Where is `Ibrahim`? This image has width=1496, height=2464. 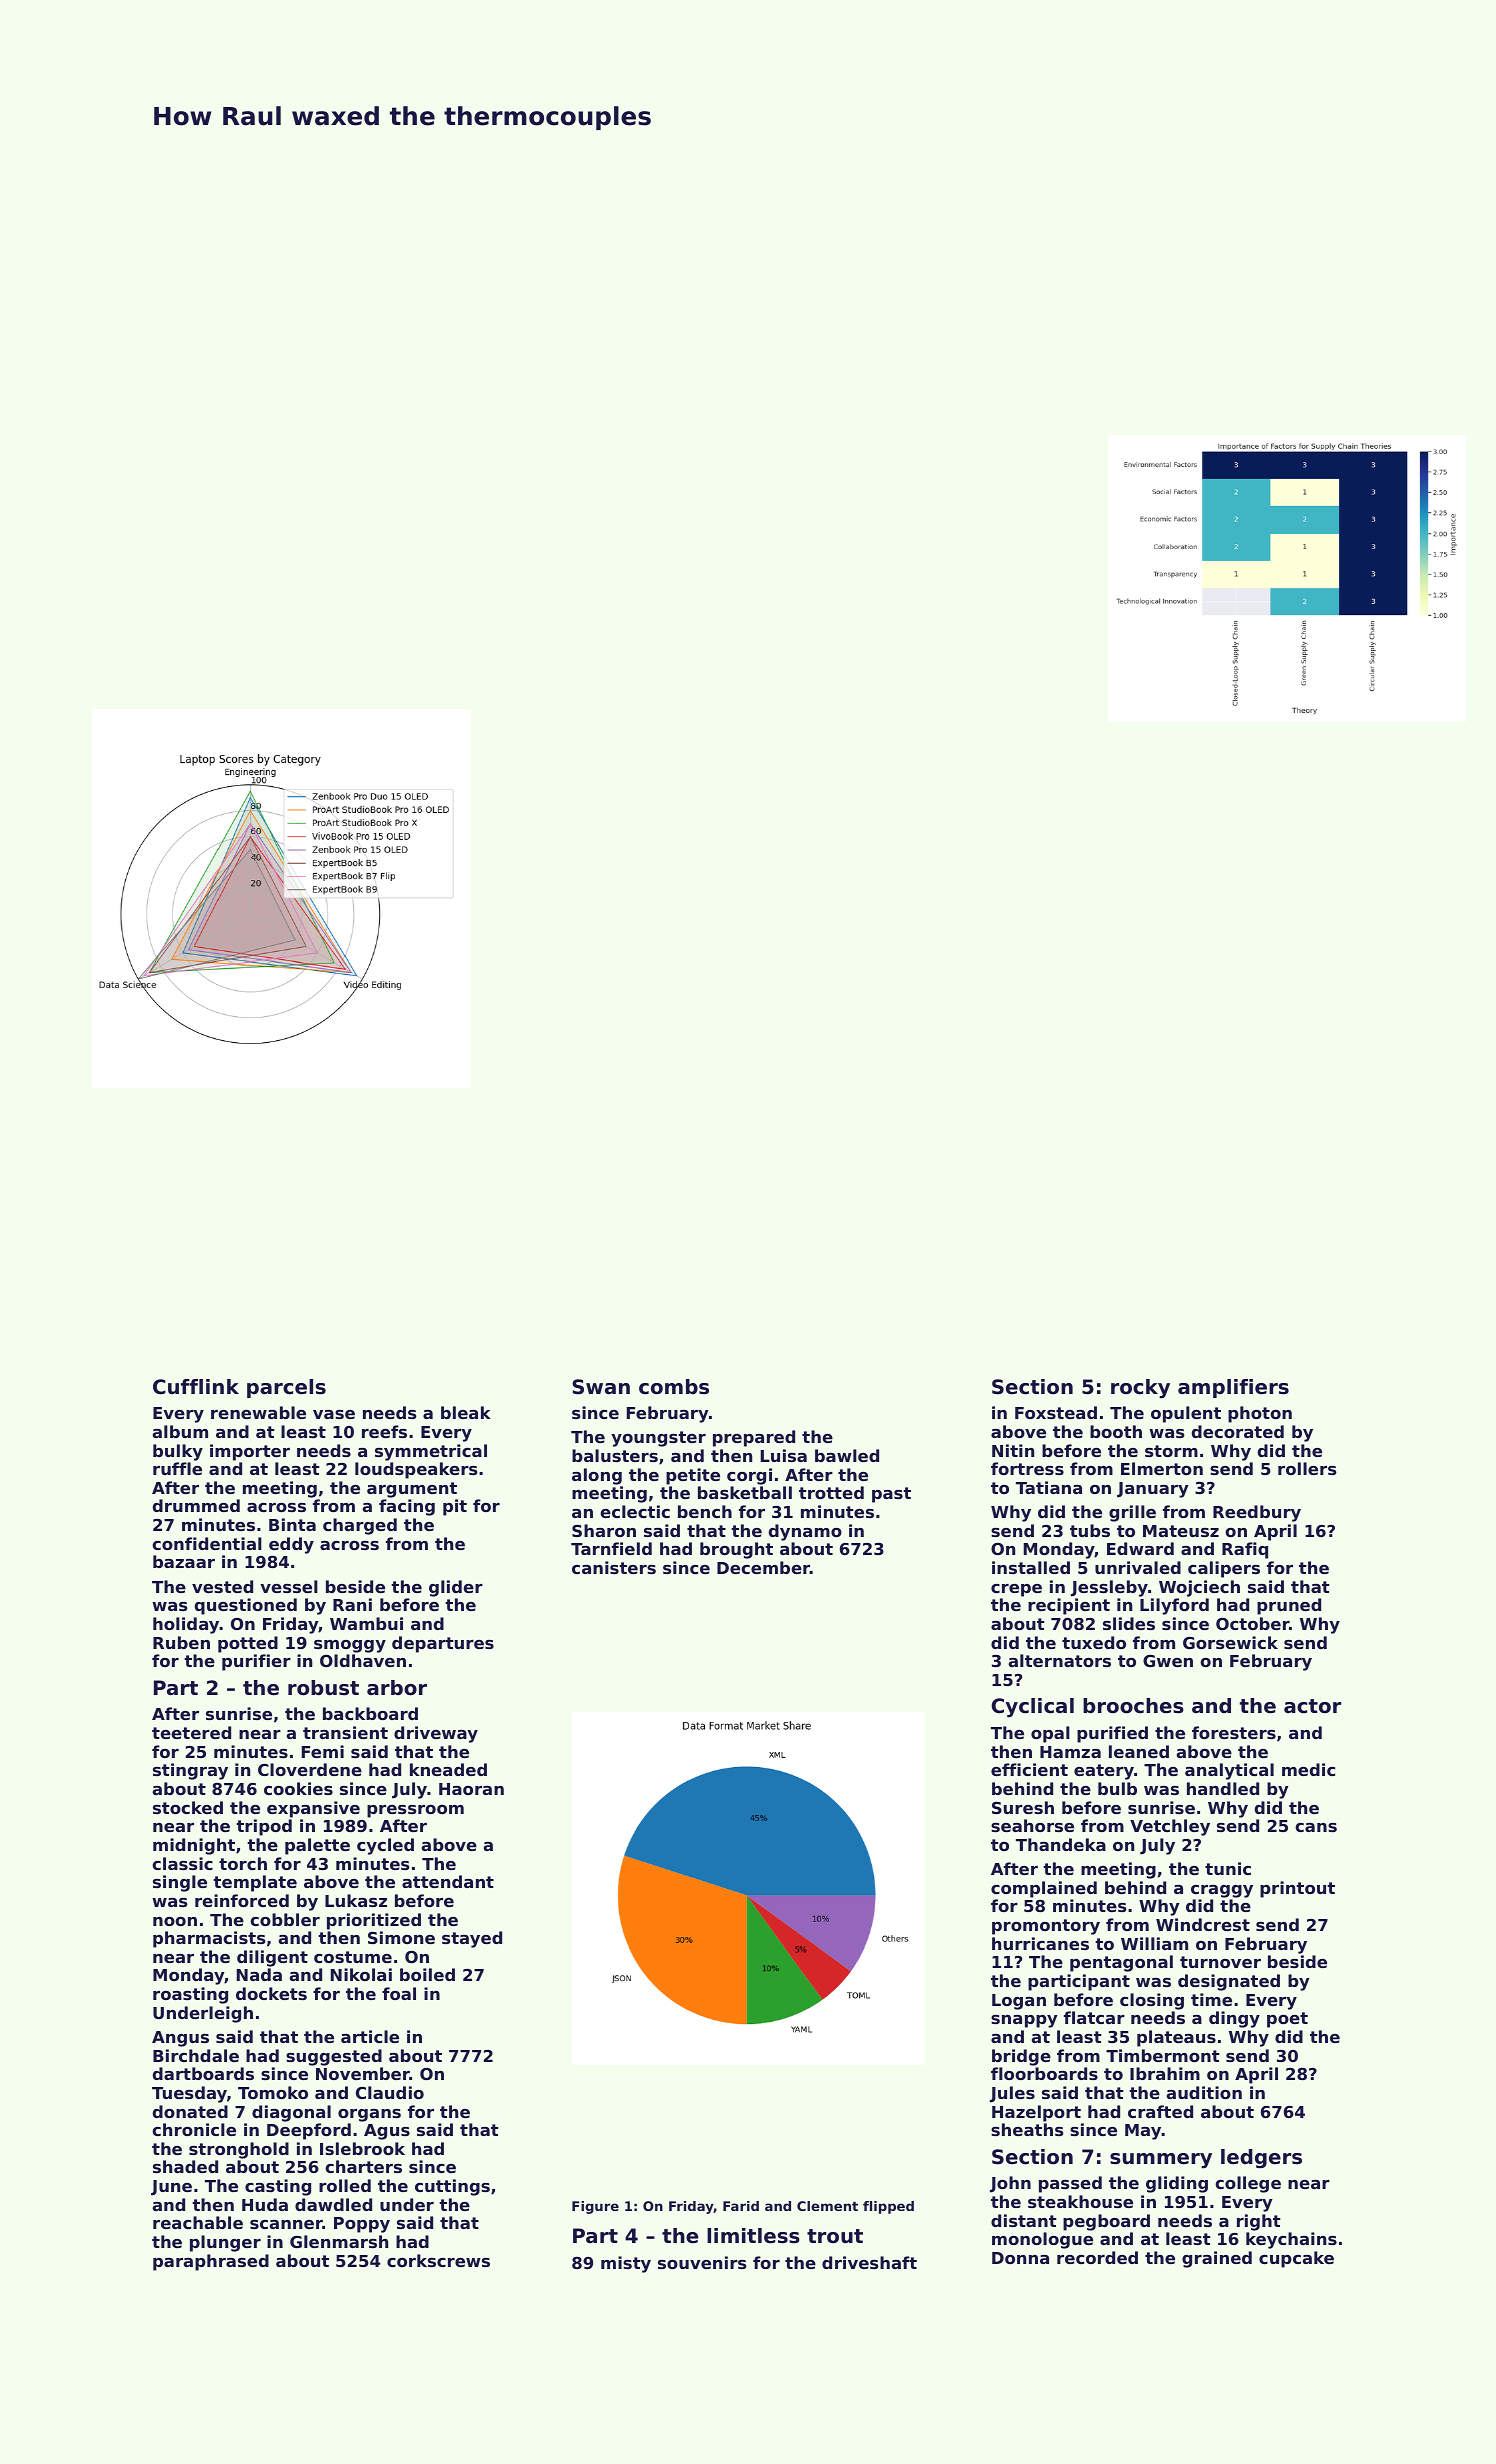
Ibrahim is located at coordinates (1165, 2073).
